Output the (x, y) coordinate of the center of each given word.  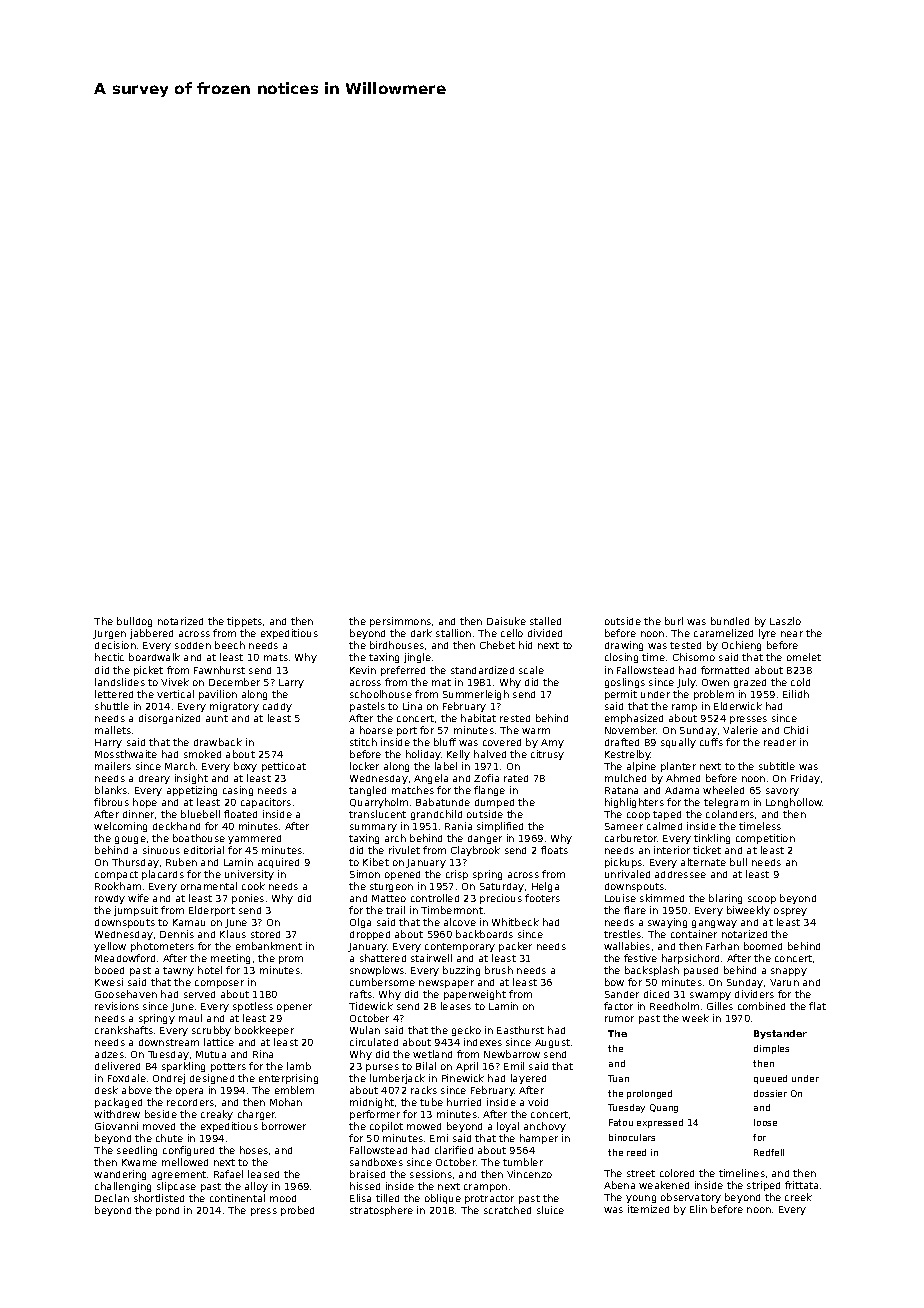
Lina (412, 706)
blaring (725, 899)
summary (373, 828)
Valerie (740, 730)
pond (167, 1211)
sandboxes (376, 1162)
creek (798, 1197)
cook (253, 886)
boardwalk (154, 657)
